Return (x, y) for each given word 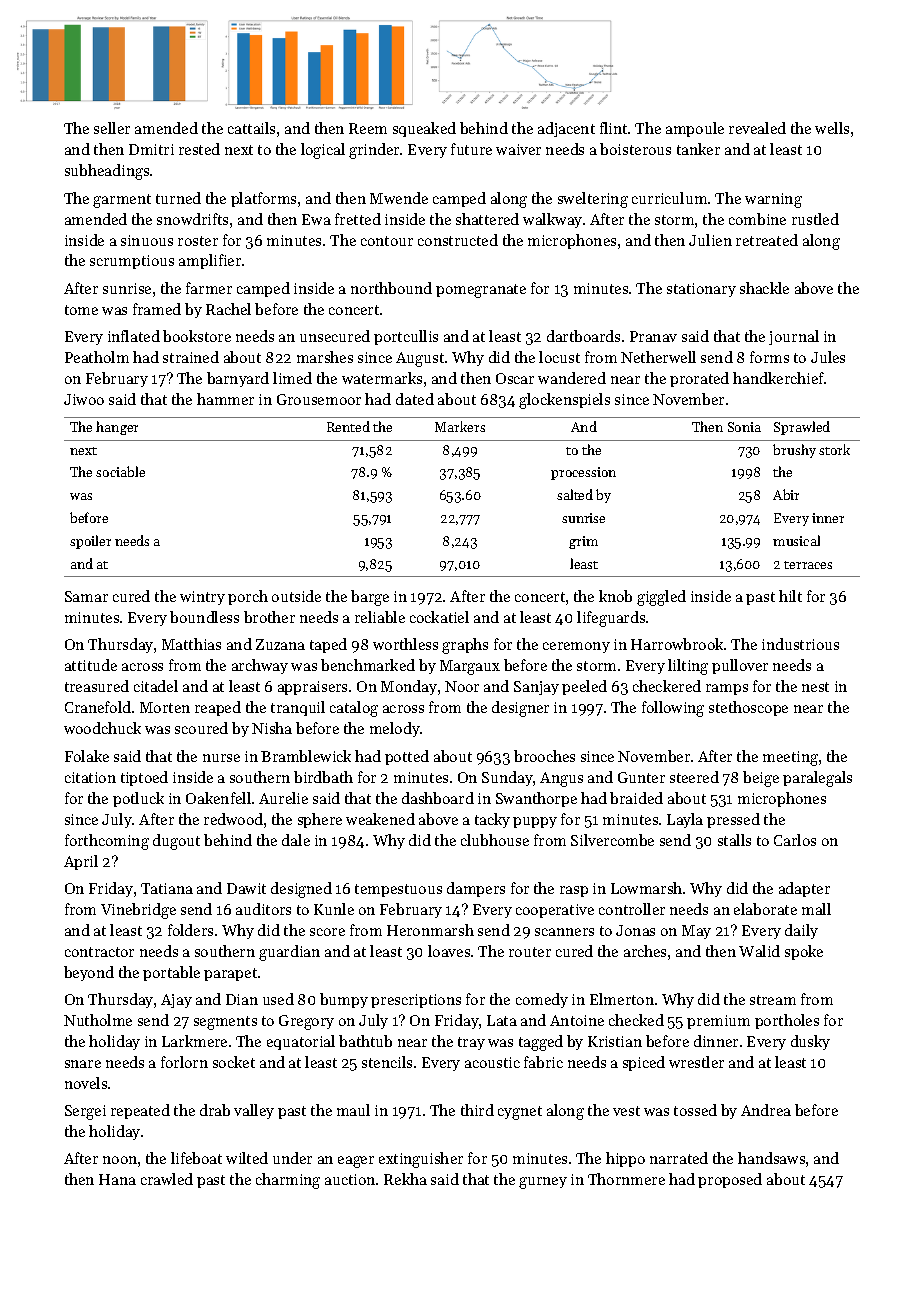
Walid (759, 951)
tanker (698, 149)
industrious (800, 644)
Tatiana (167, 888)
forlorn (184, 1062)
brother (269, 617)
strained (191, 357)
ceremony (576, 647)
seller (112, 128)
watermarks (382, 378)
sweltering (593, 200)
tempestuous (398, 890)
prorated (699, 379)
